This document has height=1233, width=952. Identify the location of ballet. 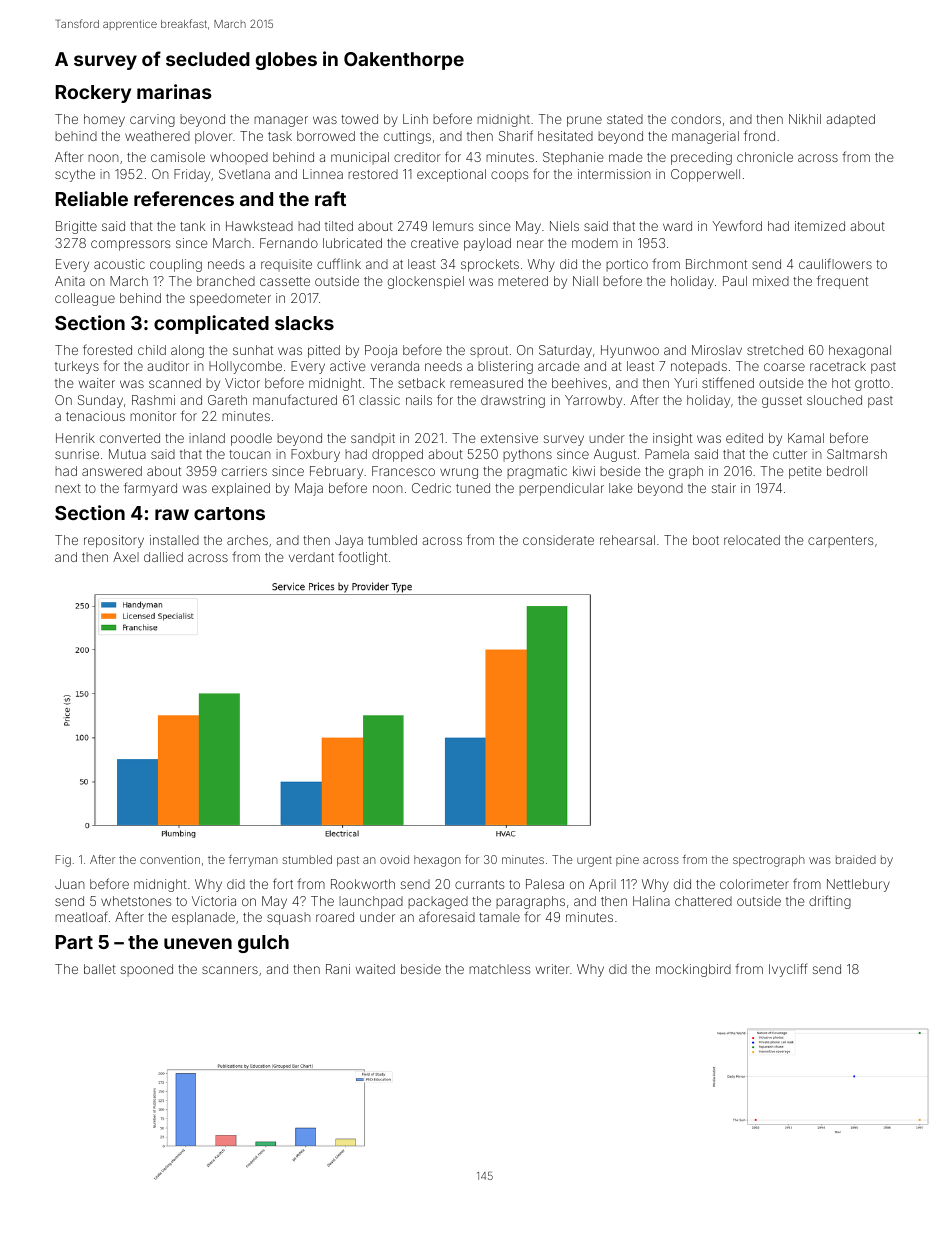
(100, 969).
